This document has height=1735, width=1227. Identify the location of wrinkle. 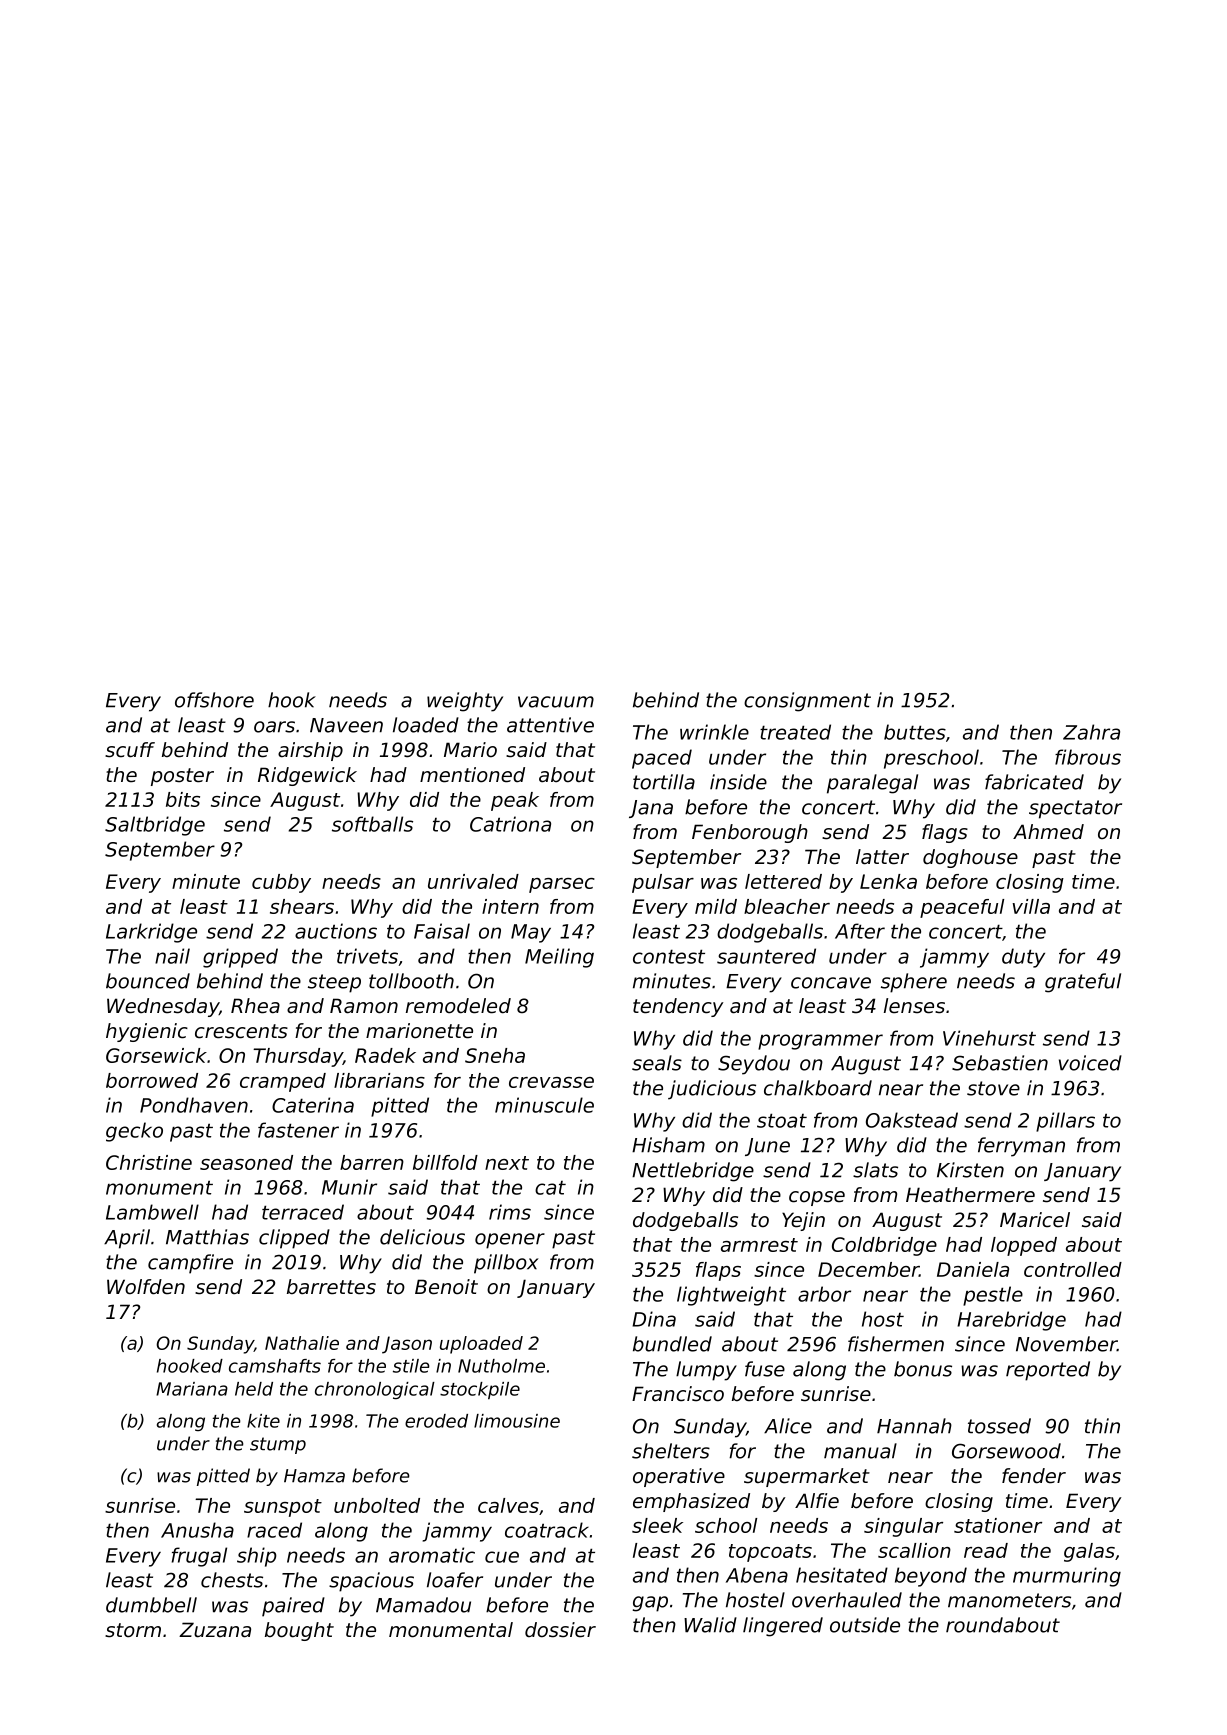
(714, 732).
